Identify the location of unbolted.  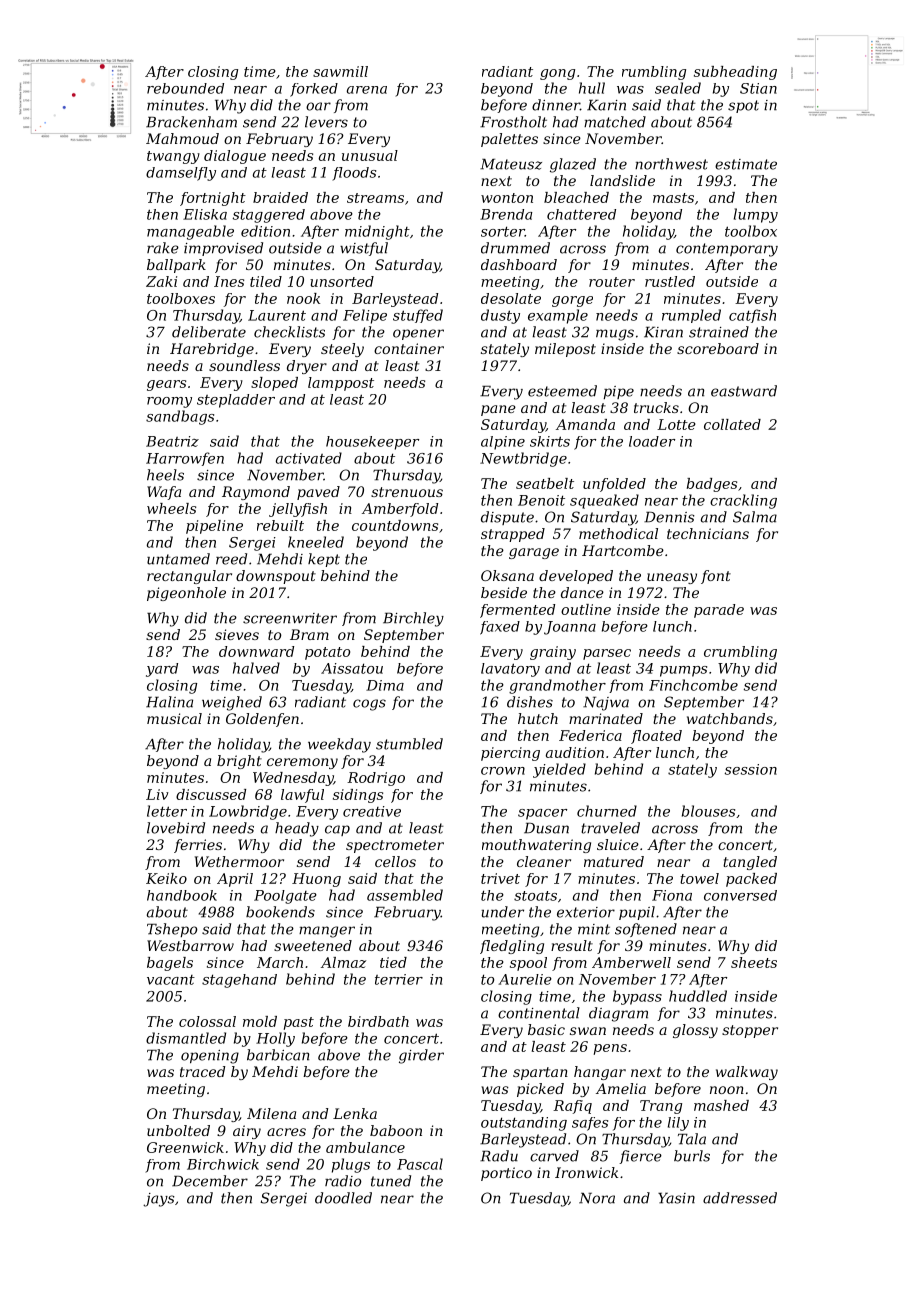
(178, 1130).
